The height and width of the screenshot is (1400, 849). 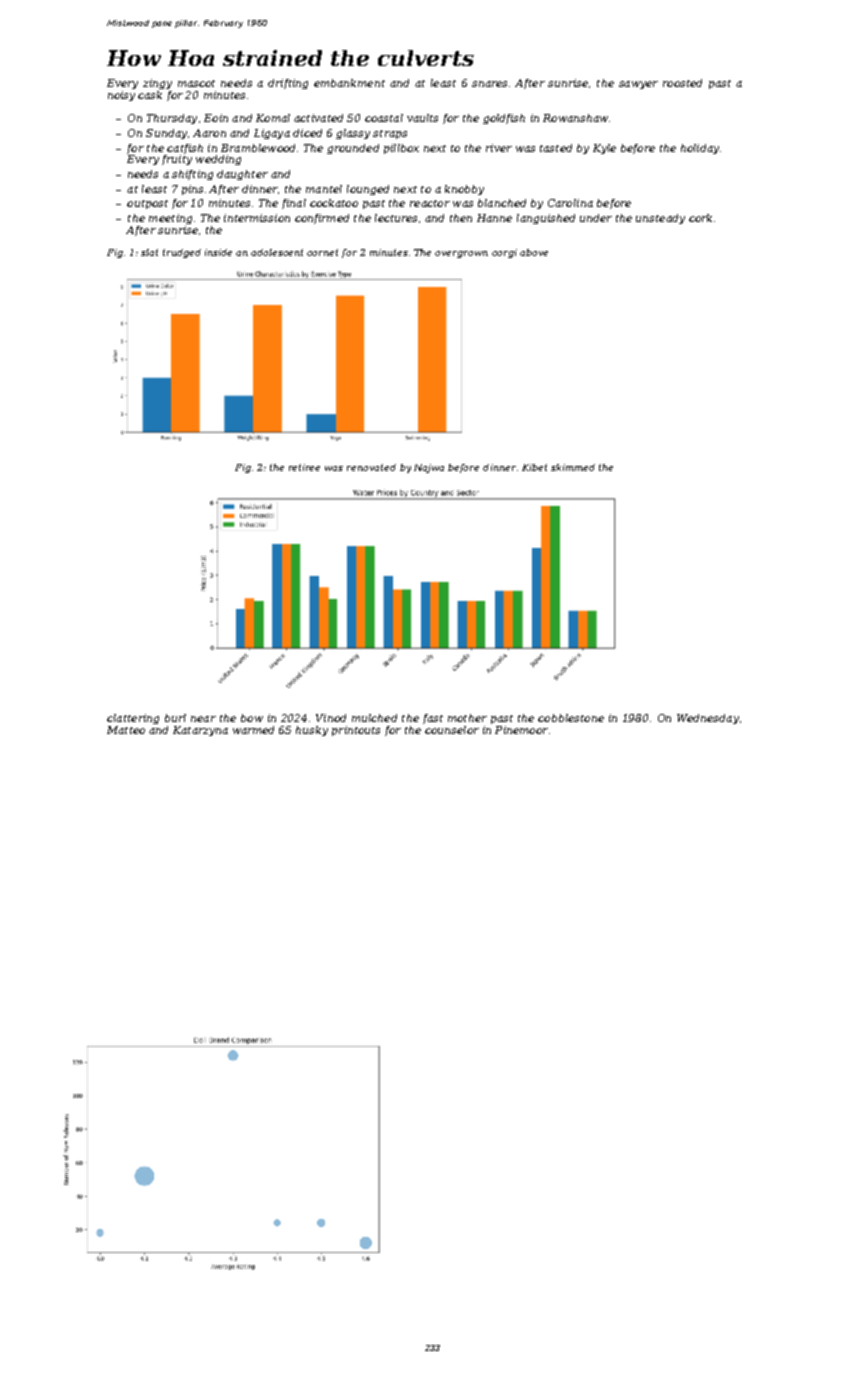 What do you see at coordinates (374, 718) in the screenshot?
I see `mulched` at bounding box center [374, 718].
